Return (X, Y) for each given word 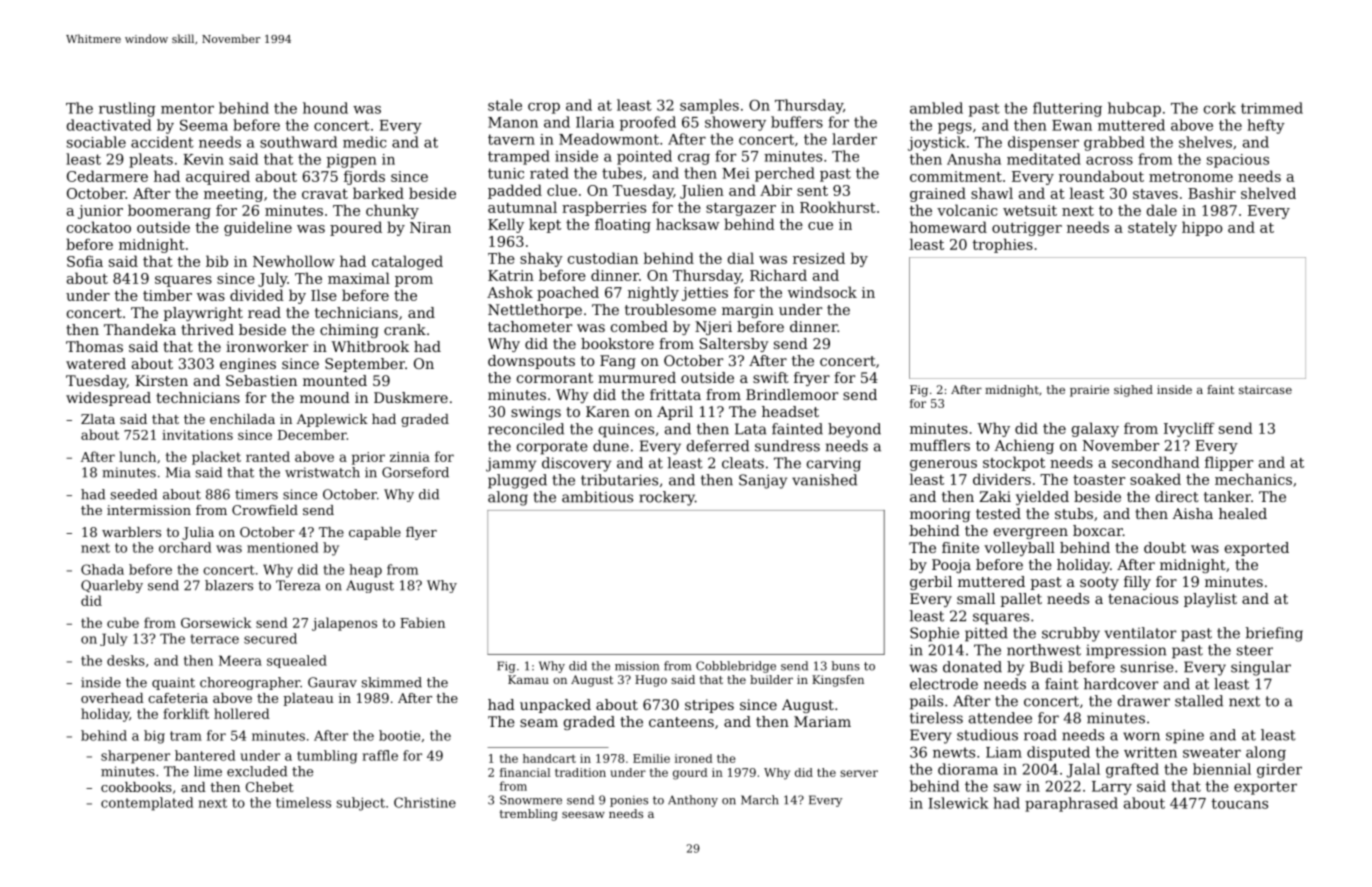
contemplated (147, 804)
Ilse (324, 295)
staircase (1265, 389)
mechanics (1253, 479)
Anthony (693, 801)
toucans (1240, 803)
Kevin (203, 159)
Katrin (511, 275)
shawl (992, 193)
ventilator (1140, 633)
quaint (173, 683)
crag (694, 159)
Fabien (422, 622)
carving (834, 464)
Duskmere (411, 397)
